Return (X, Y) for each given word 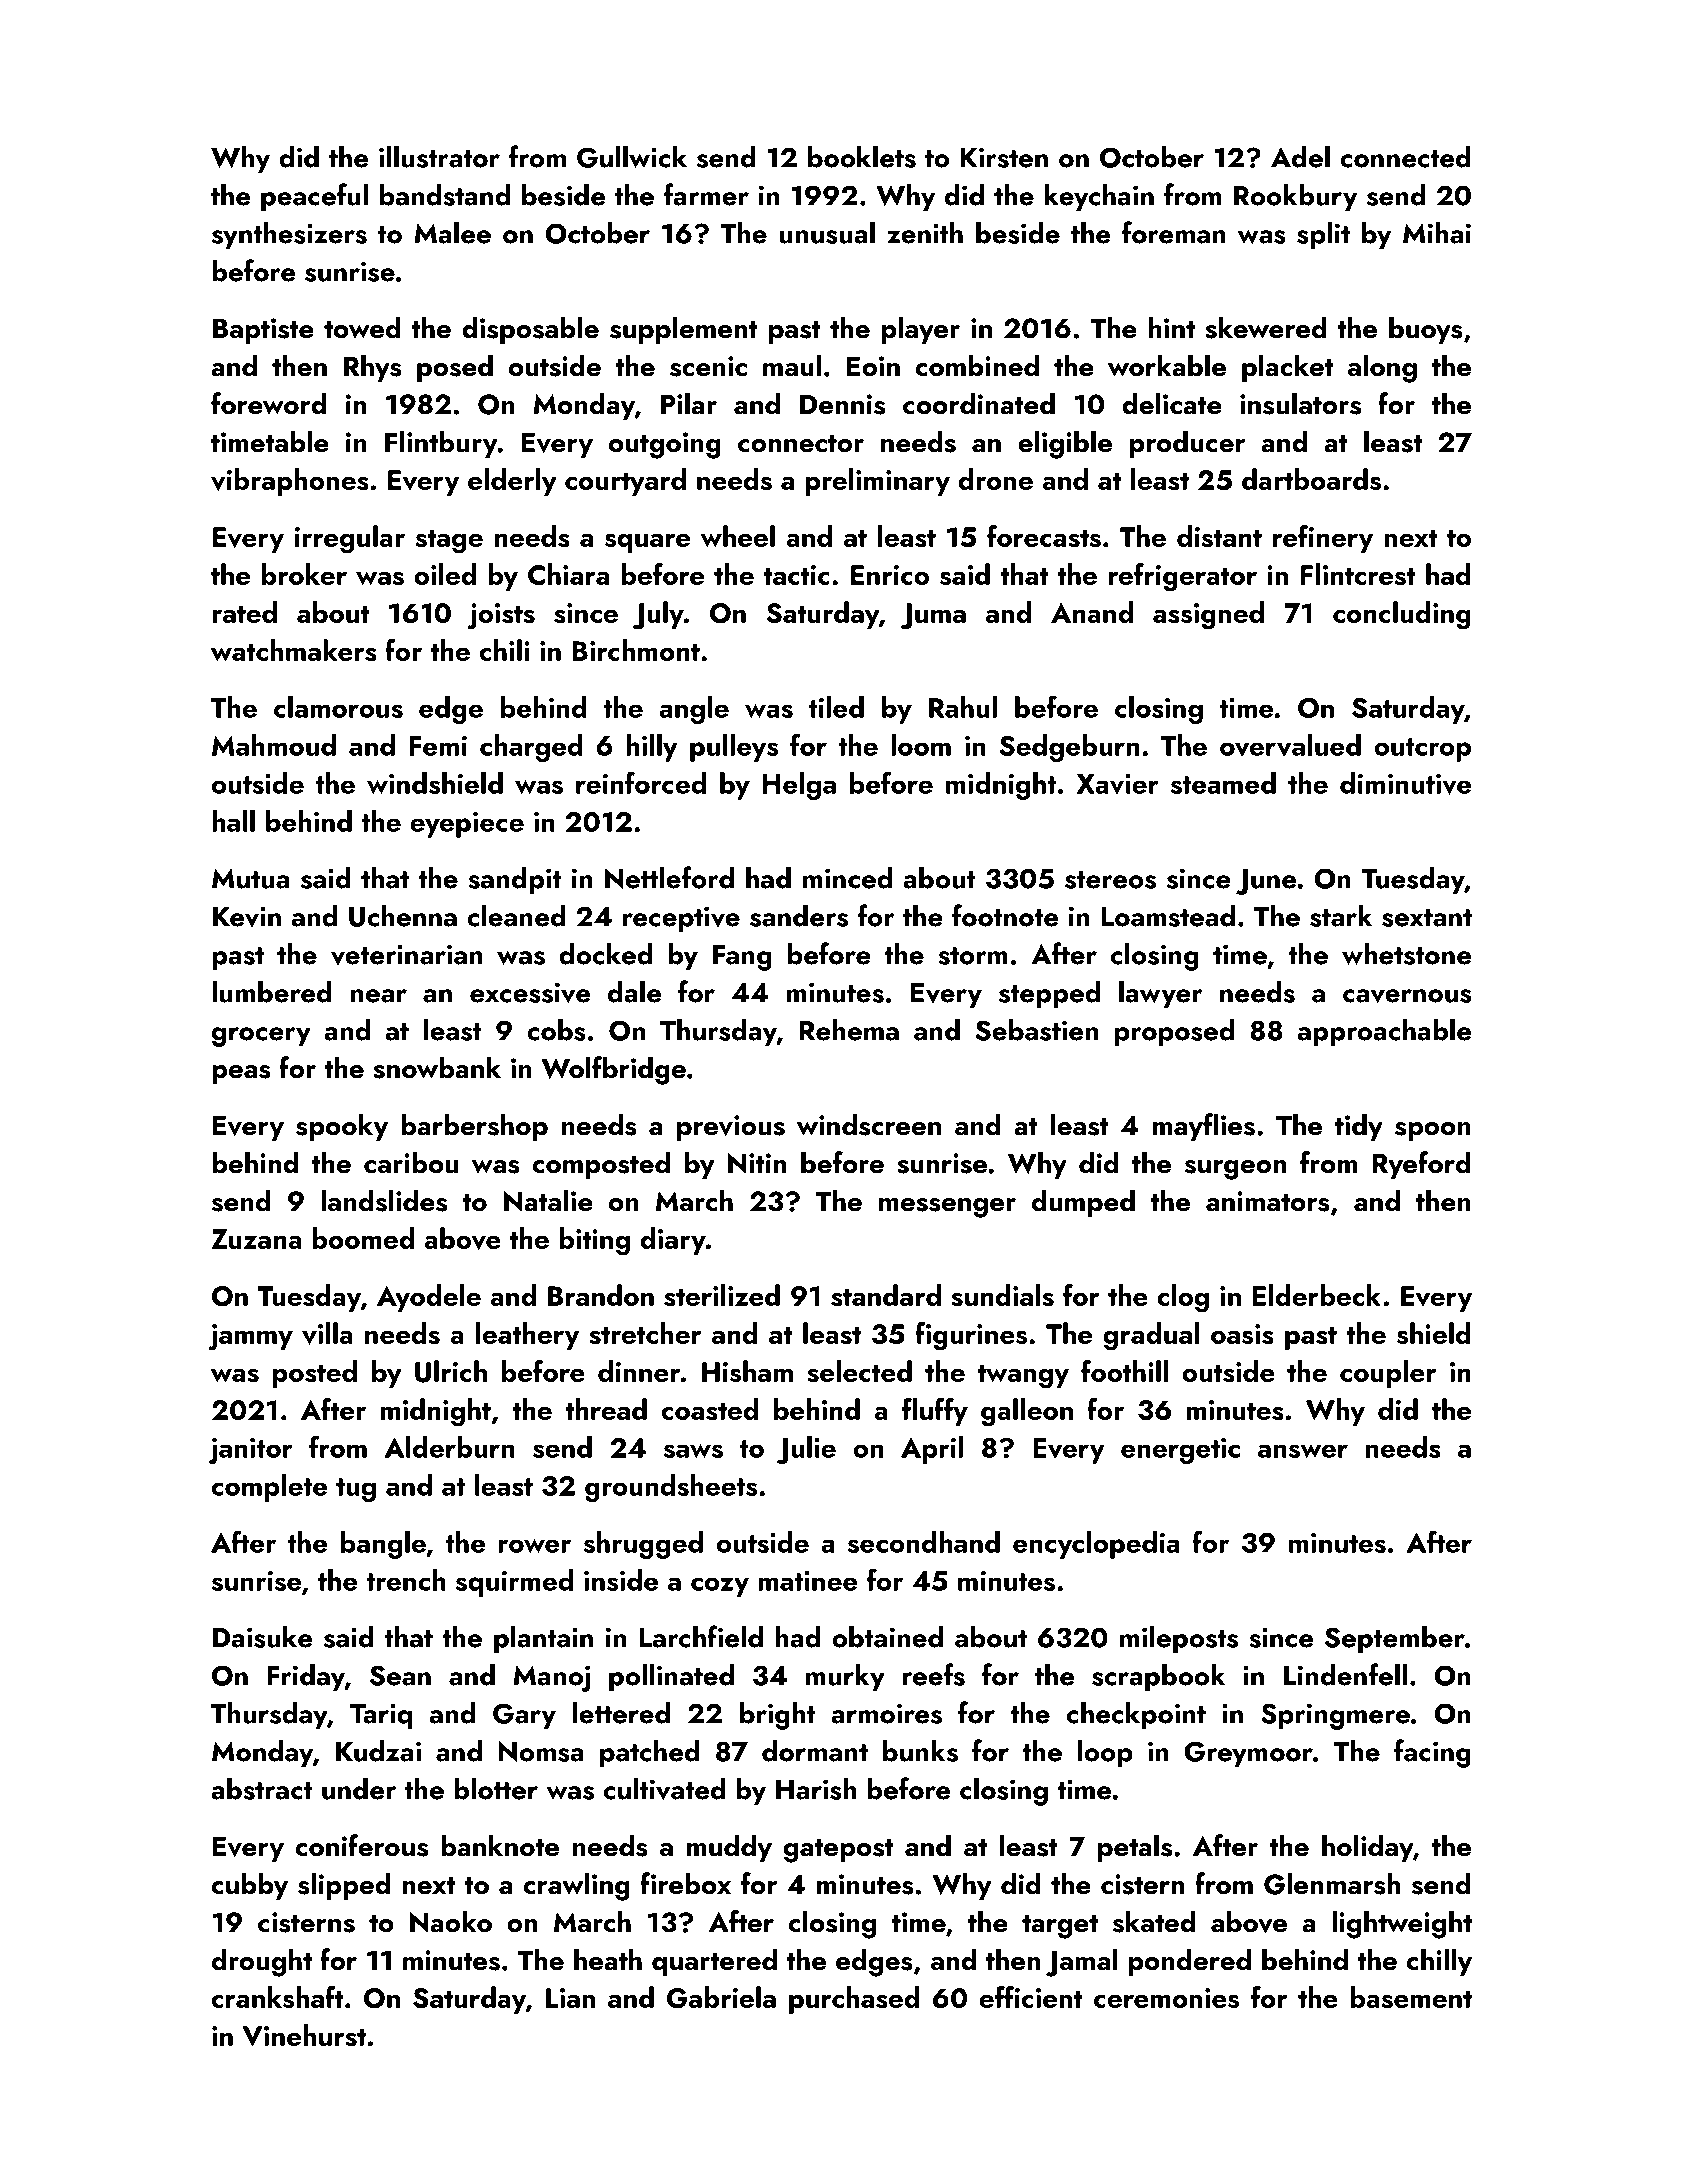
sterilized (722, 1295)
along (1382, 368)
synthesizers (289, 236)
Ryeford (1422, 1165)
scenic (708, 366)
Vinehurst (304, 2035)
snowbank (437, 1067)
